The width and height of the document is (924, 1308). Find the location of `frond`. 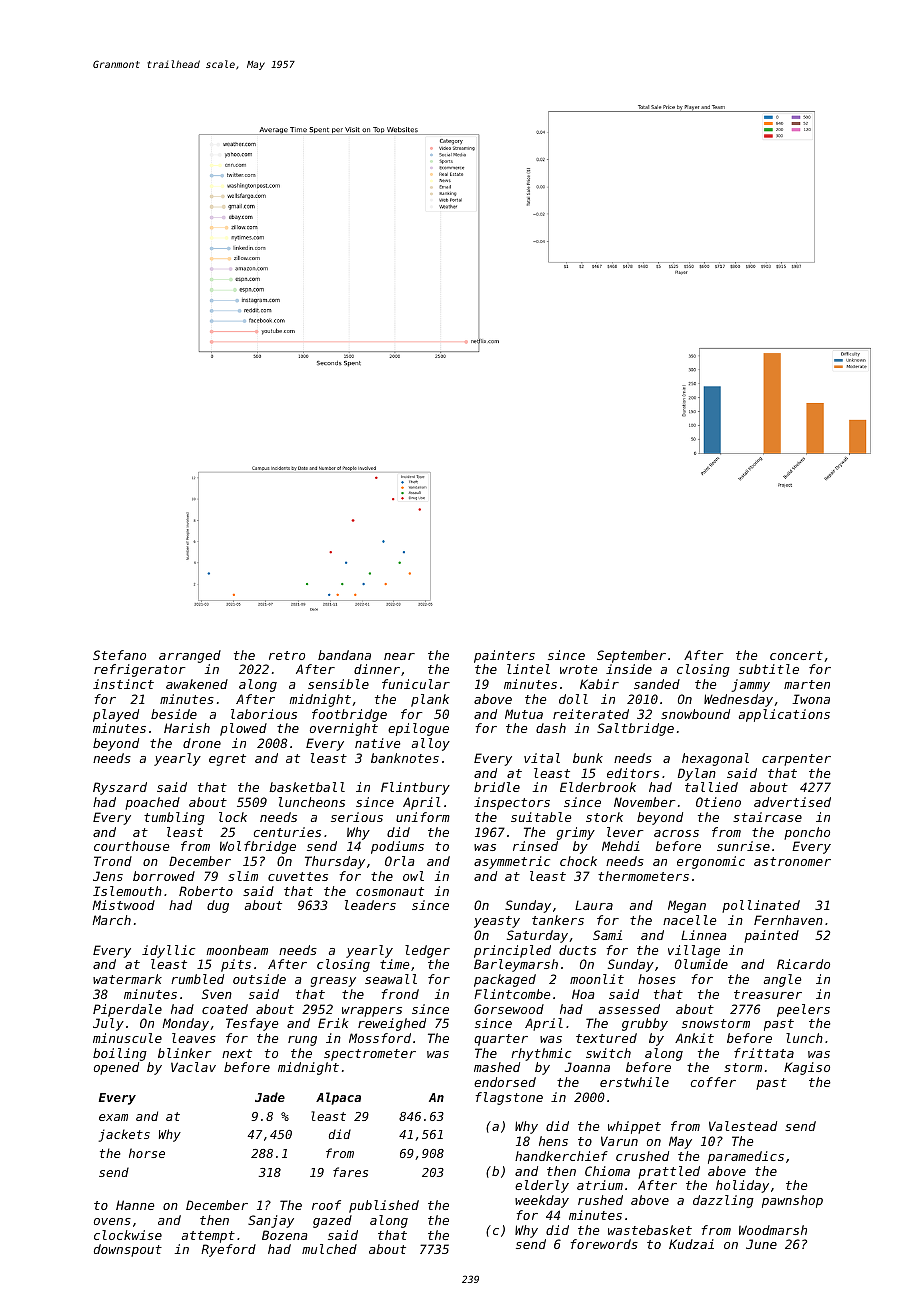

frond is located at coordinates (400, 994).
